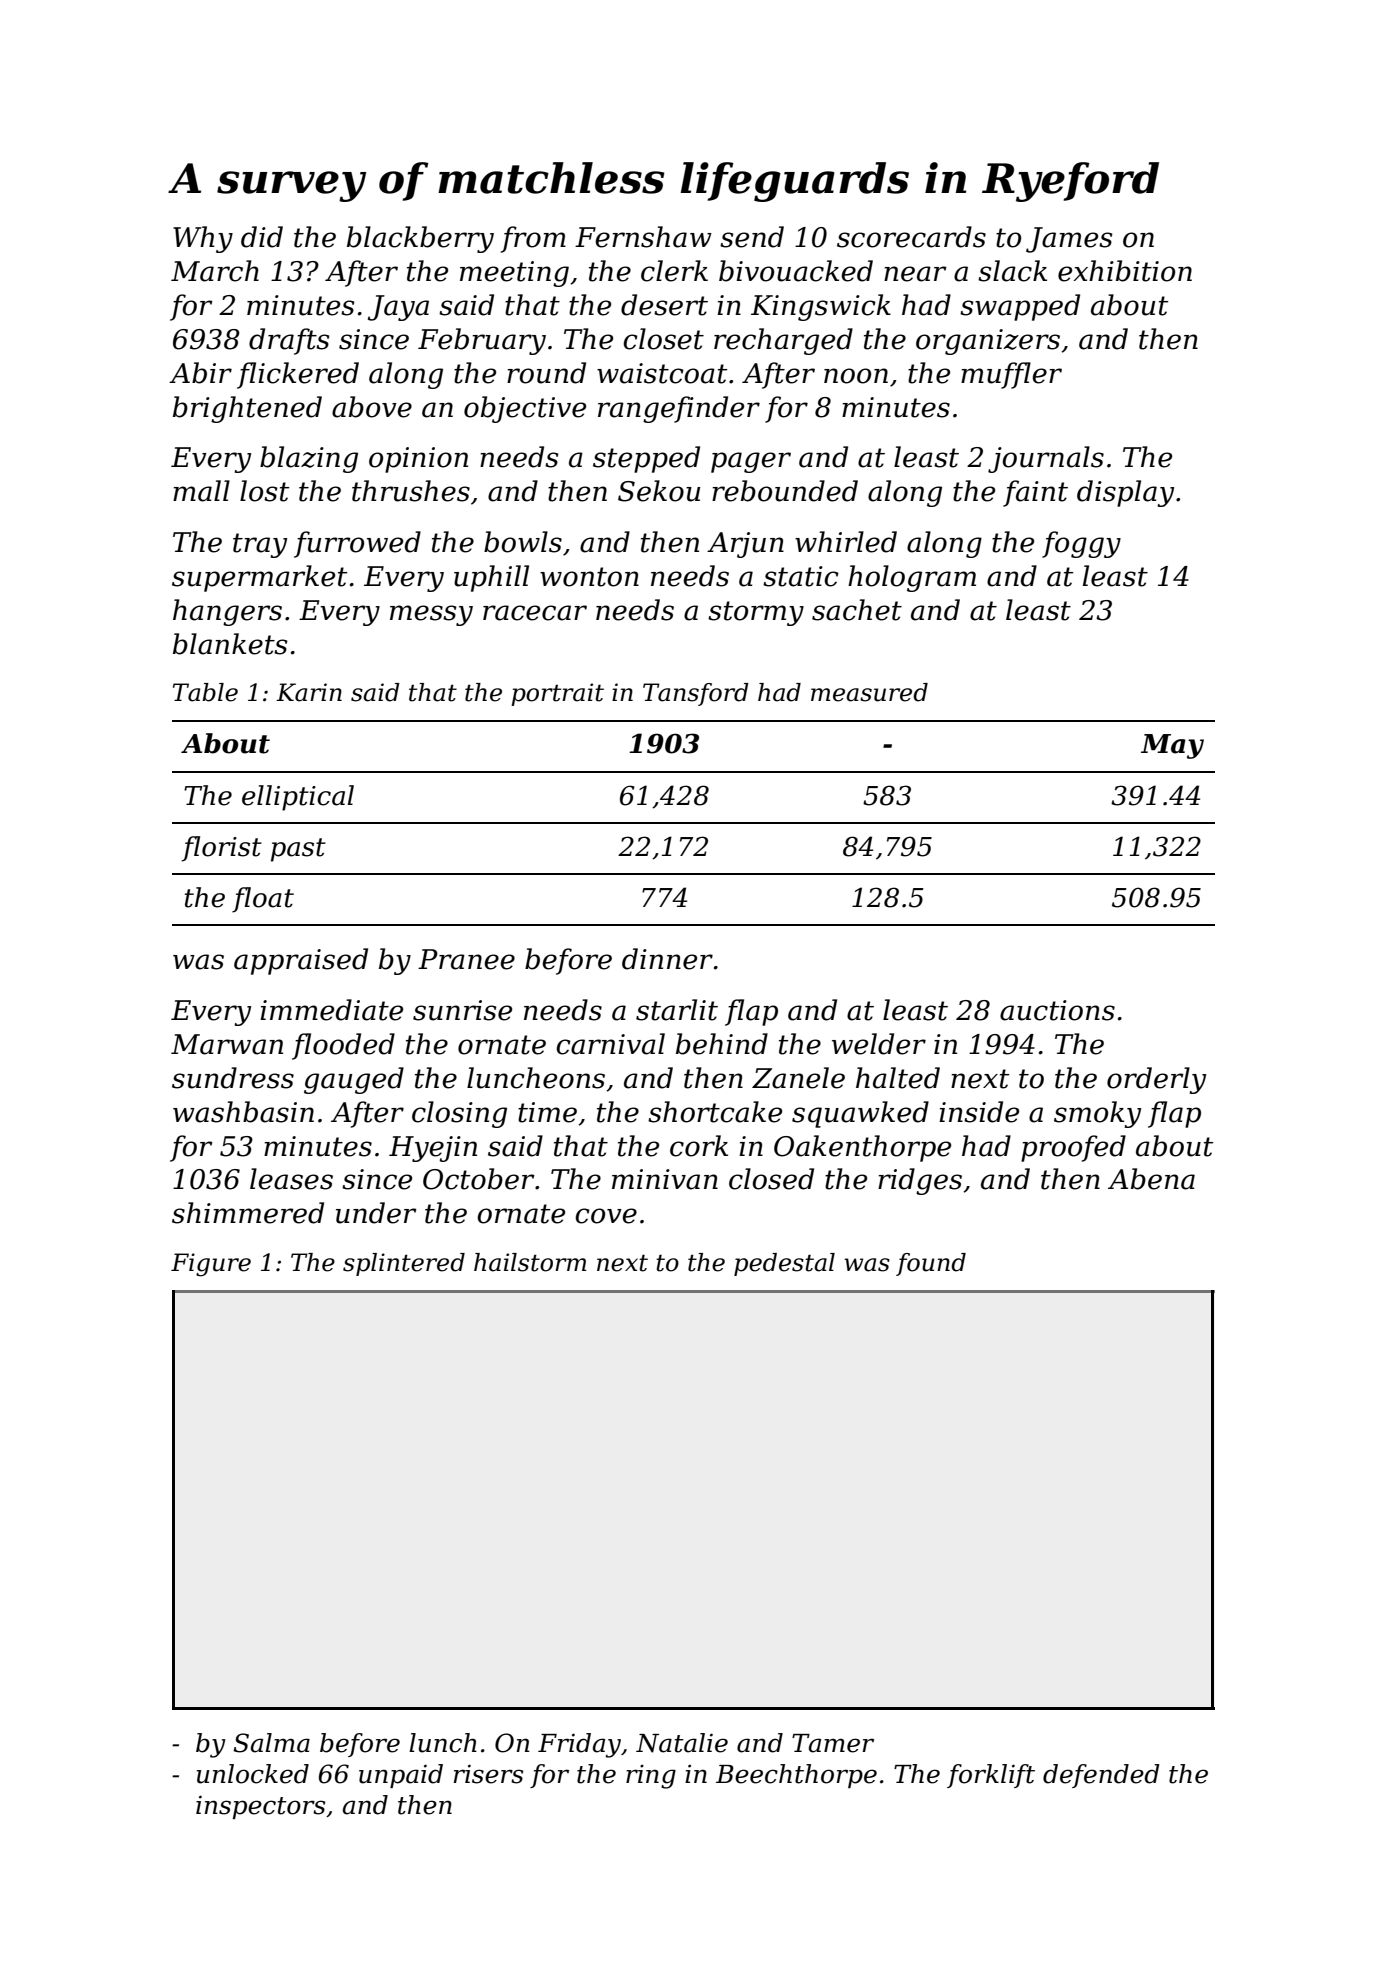 This image has width=1386, height=1969. I want to click on ring, so click(651, 1776).
